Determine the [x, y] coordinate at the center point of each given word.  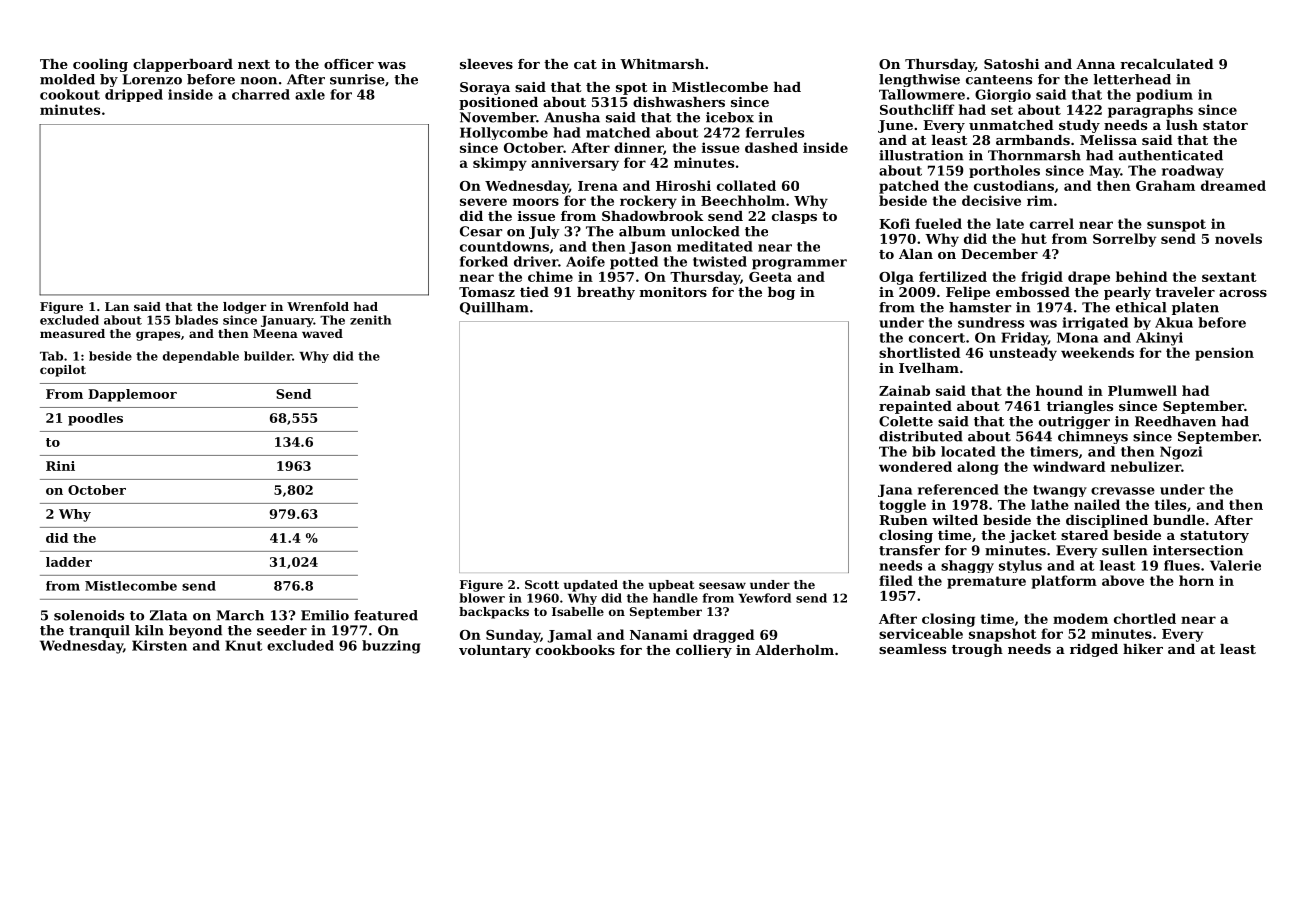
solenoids [89, 615]
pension [1224, 354]
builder [268, 356]
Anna [1095, 64]
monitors [673, 292]
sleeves [486, 64]
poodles [95, 419]
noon [259, 81]
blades [196, 320]
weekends [1097, 352]
